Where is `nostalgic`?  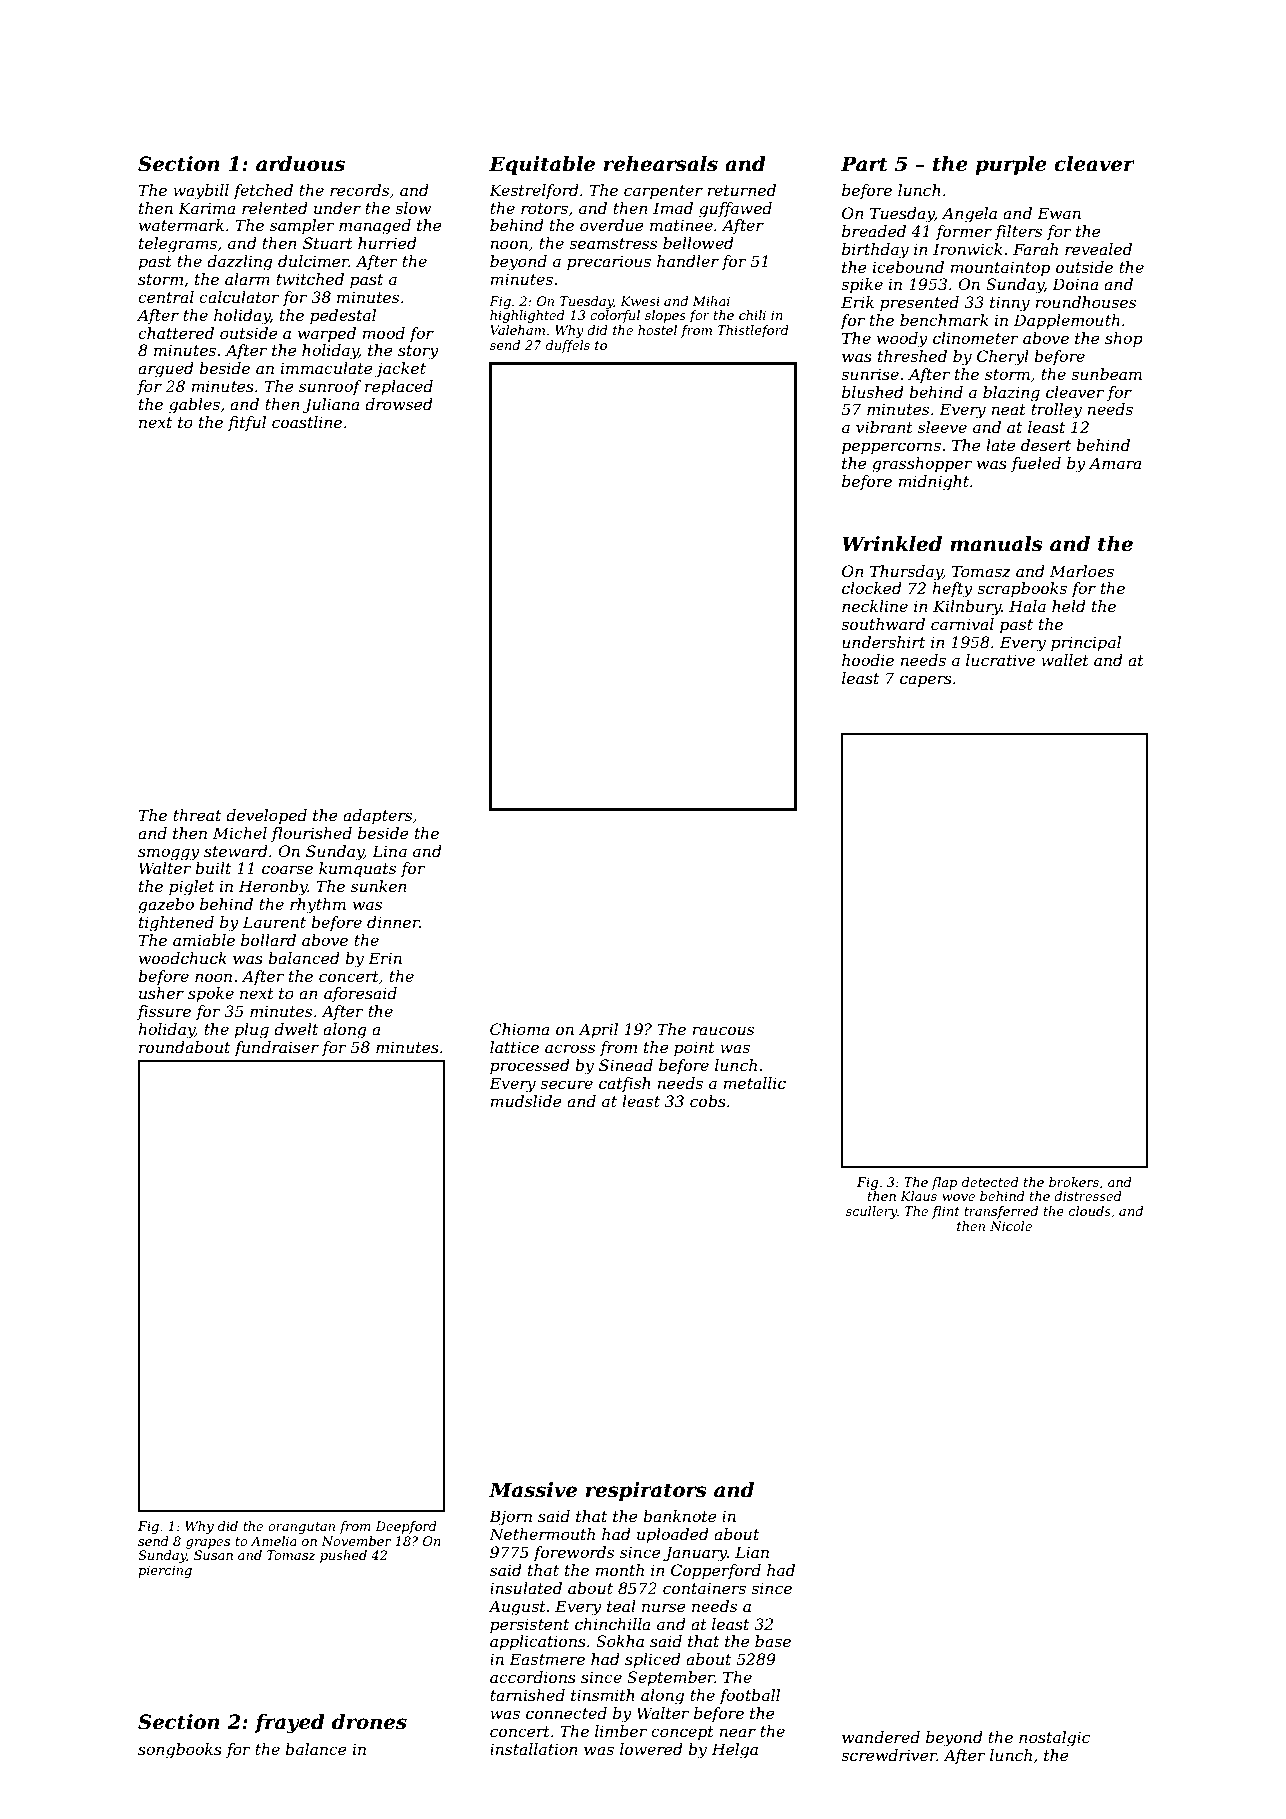
nostalgic is located at coordinates (1054, 1739).
